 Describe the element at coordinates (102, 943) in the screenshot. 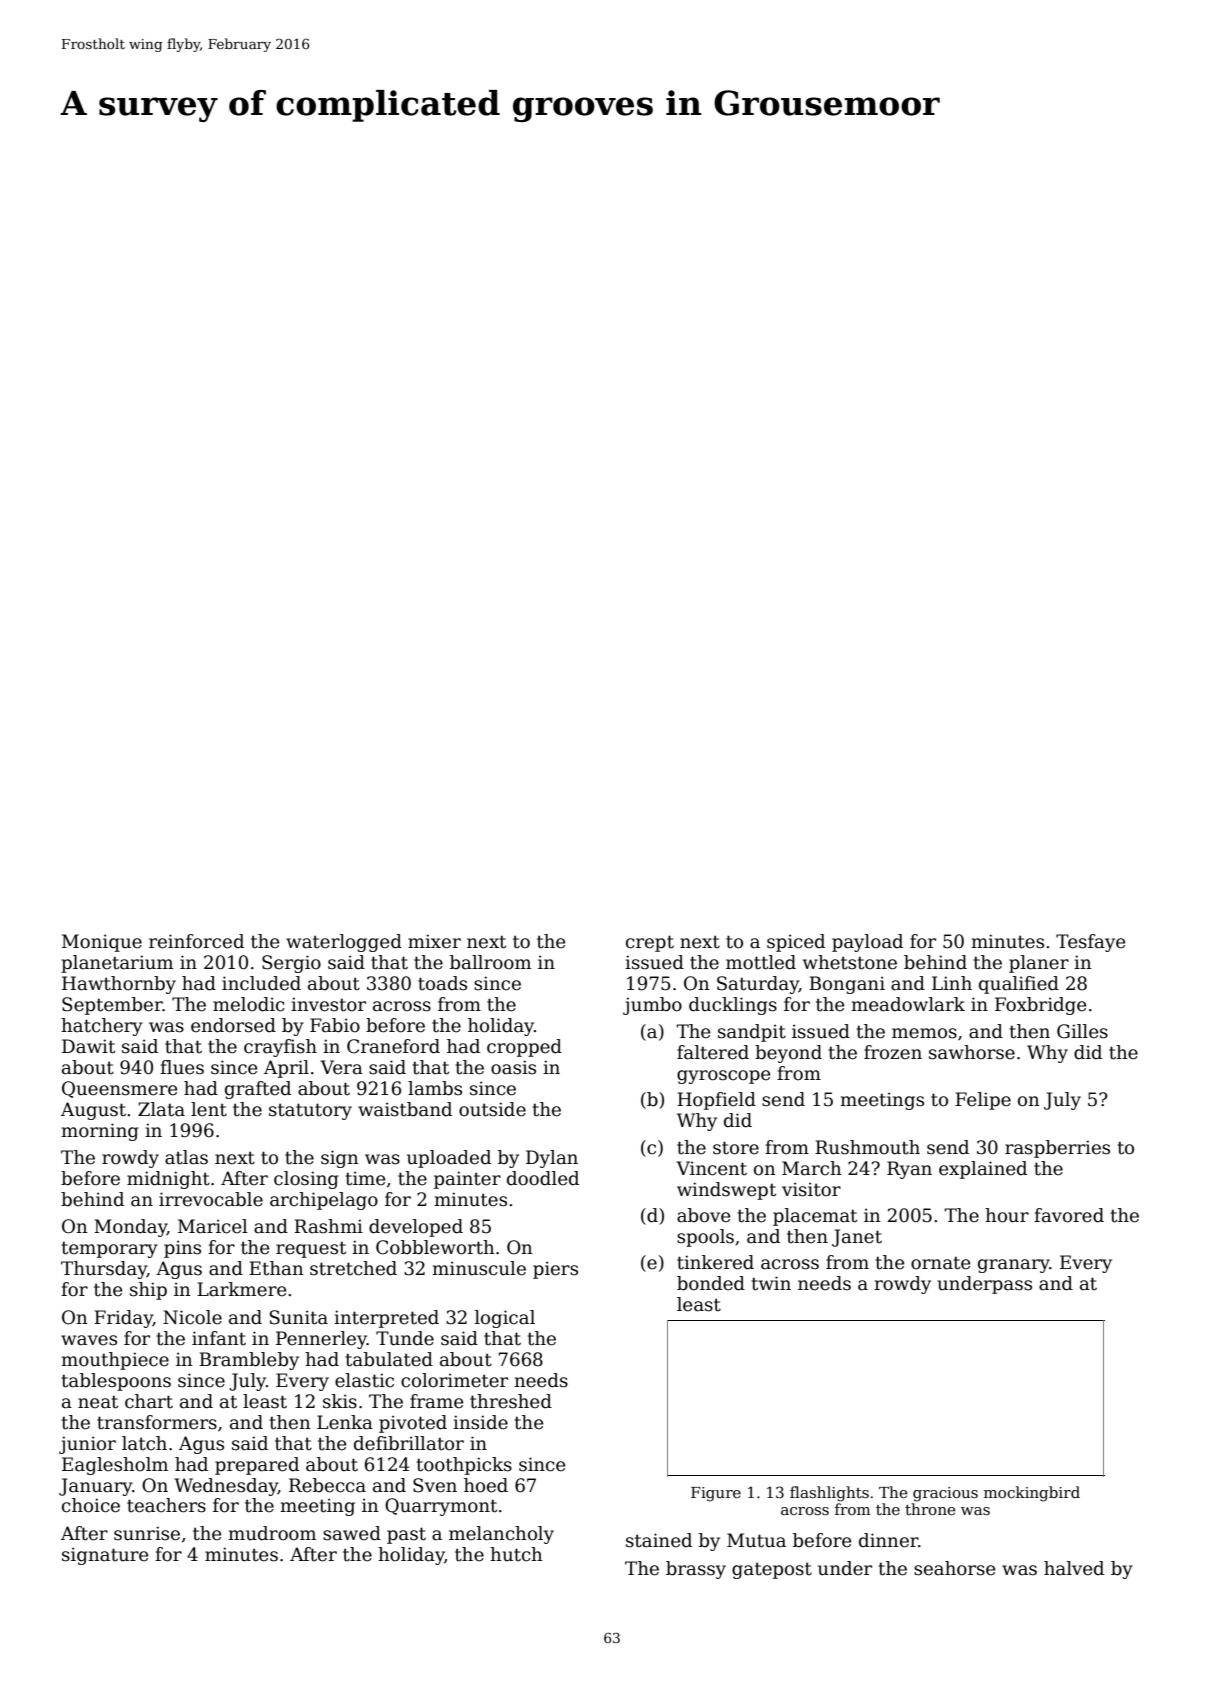

I see `Monique` at that location.
